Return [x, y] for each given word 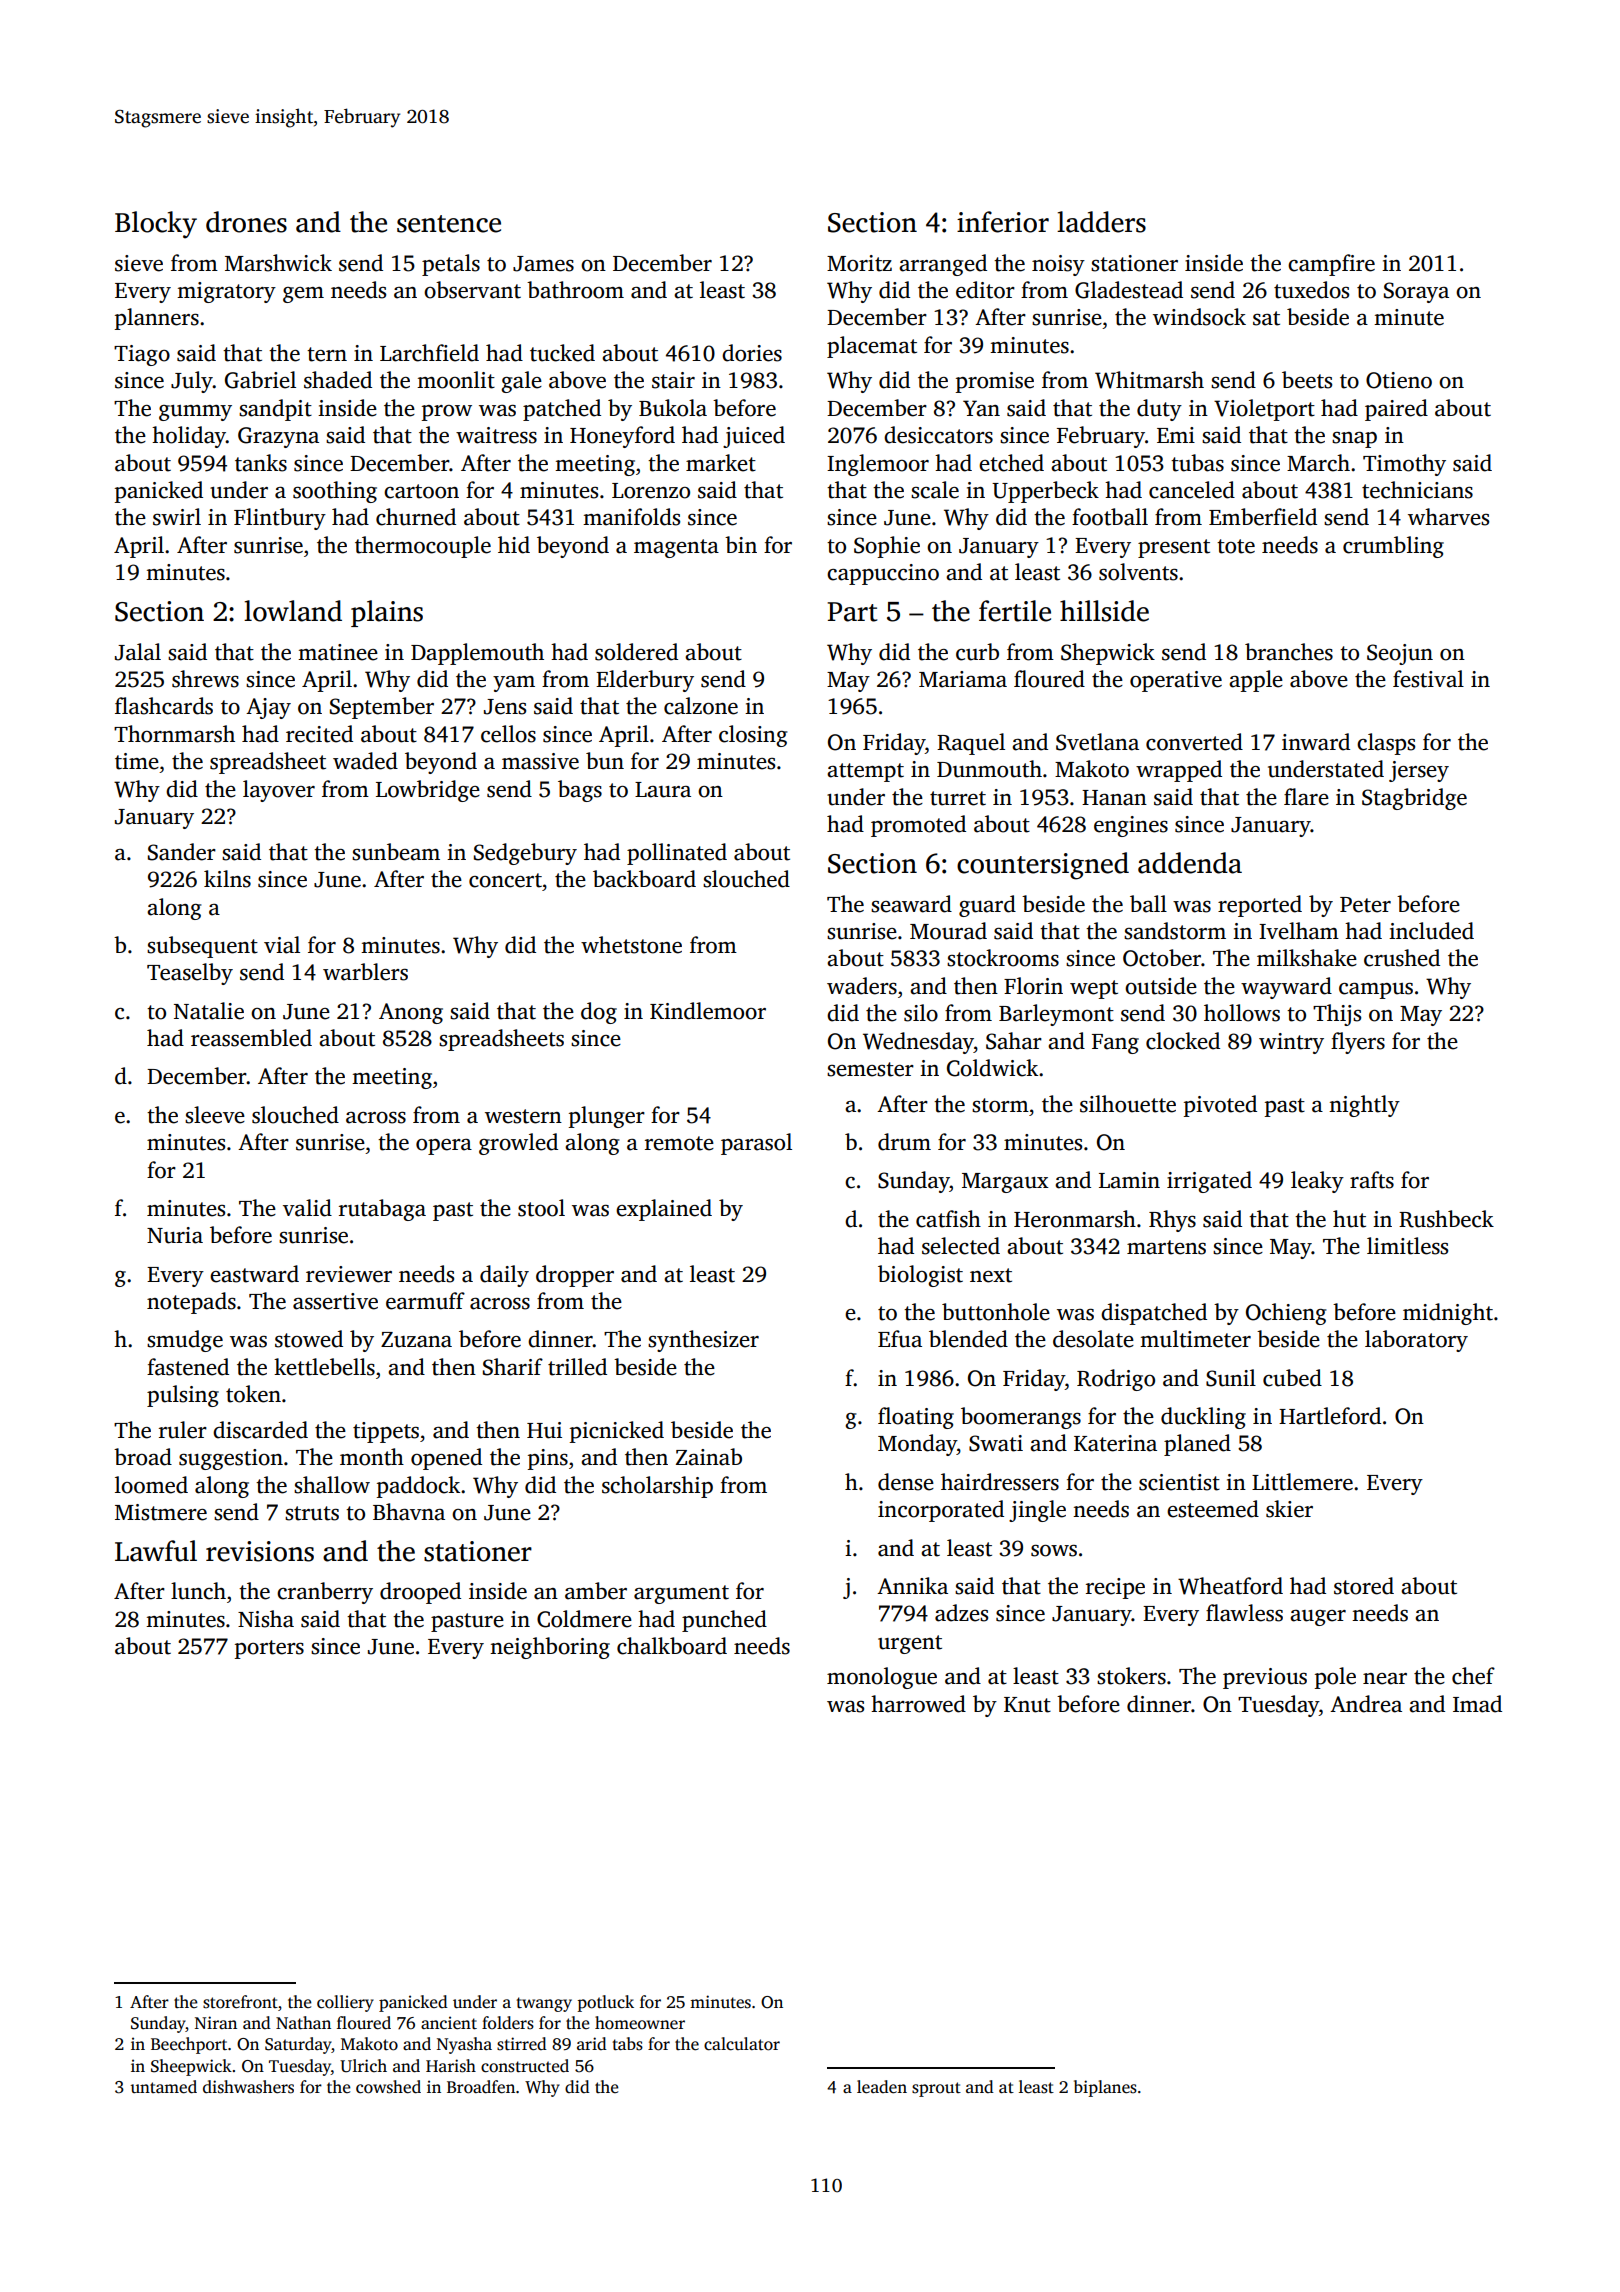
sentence [449, 224]
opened [446, 1459]
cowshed [388, 2087]
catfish [948, 1219]
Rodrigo [1116, 1380]
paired [1396, 410]
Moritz [859, 263]
